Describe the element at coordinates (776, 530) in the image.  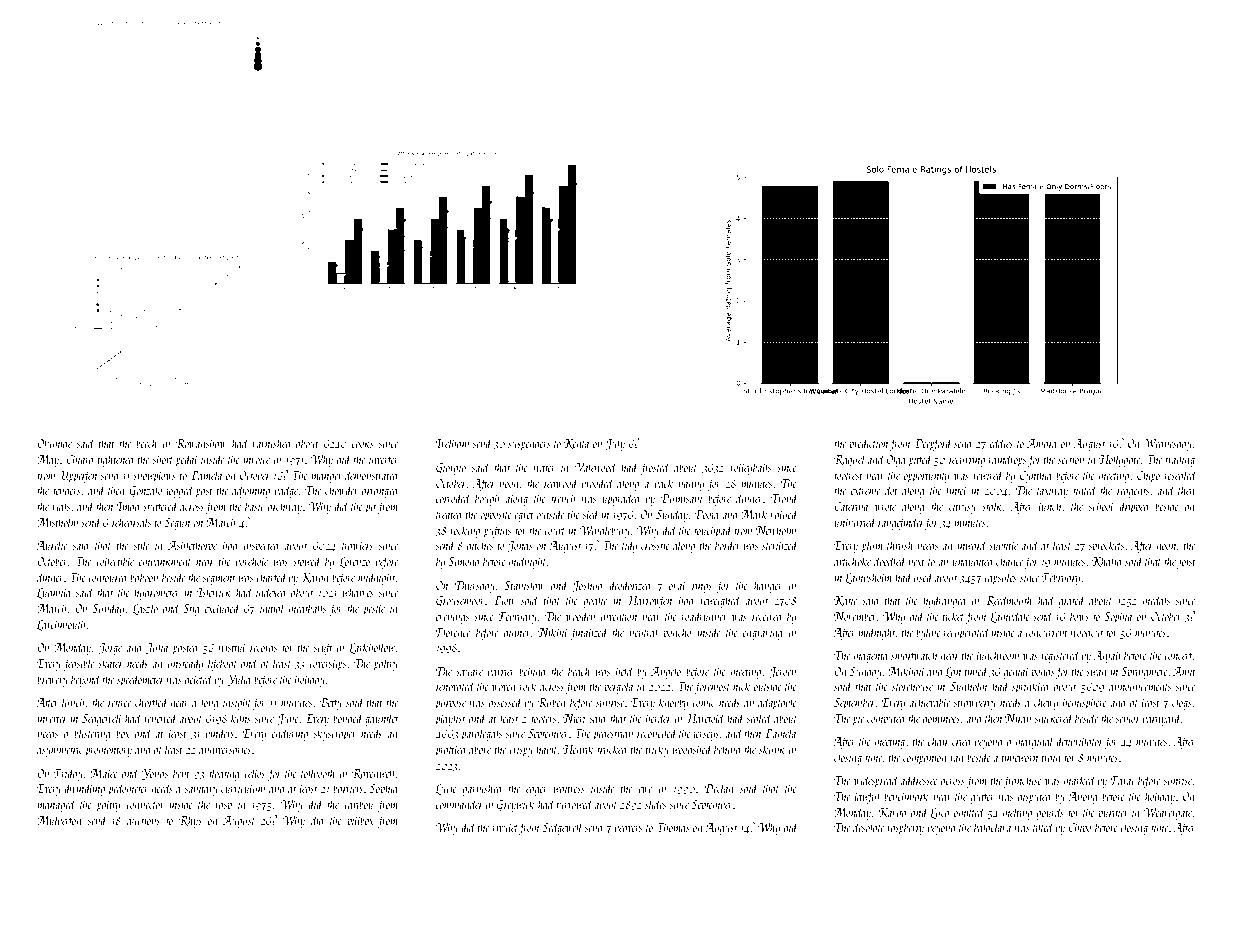
I see `Newholm` at that location.
